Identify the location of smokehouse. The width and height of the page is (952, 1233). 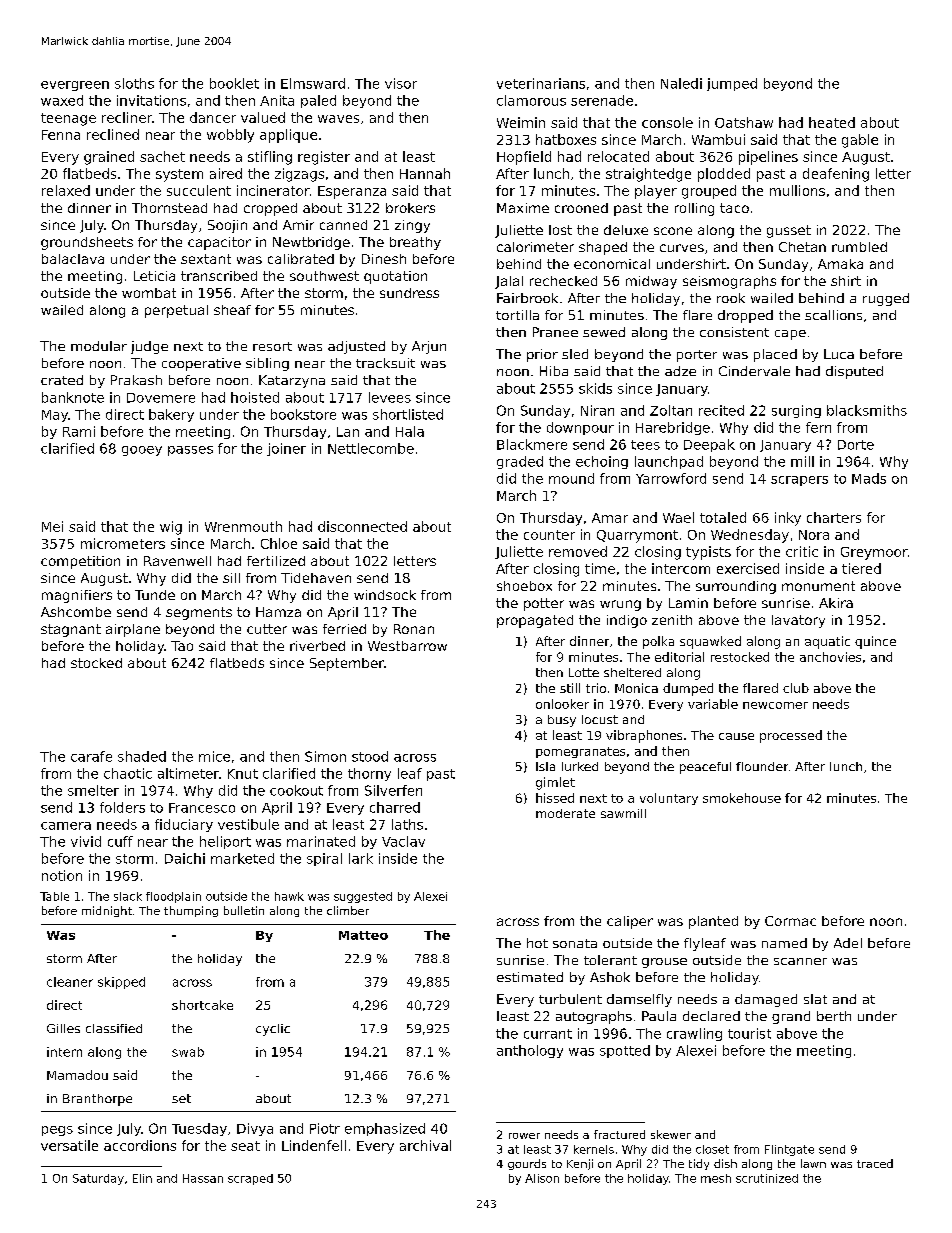
(742, 798).
